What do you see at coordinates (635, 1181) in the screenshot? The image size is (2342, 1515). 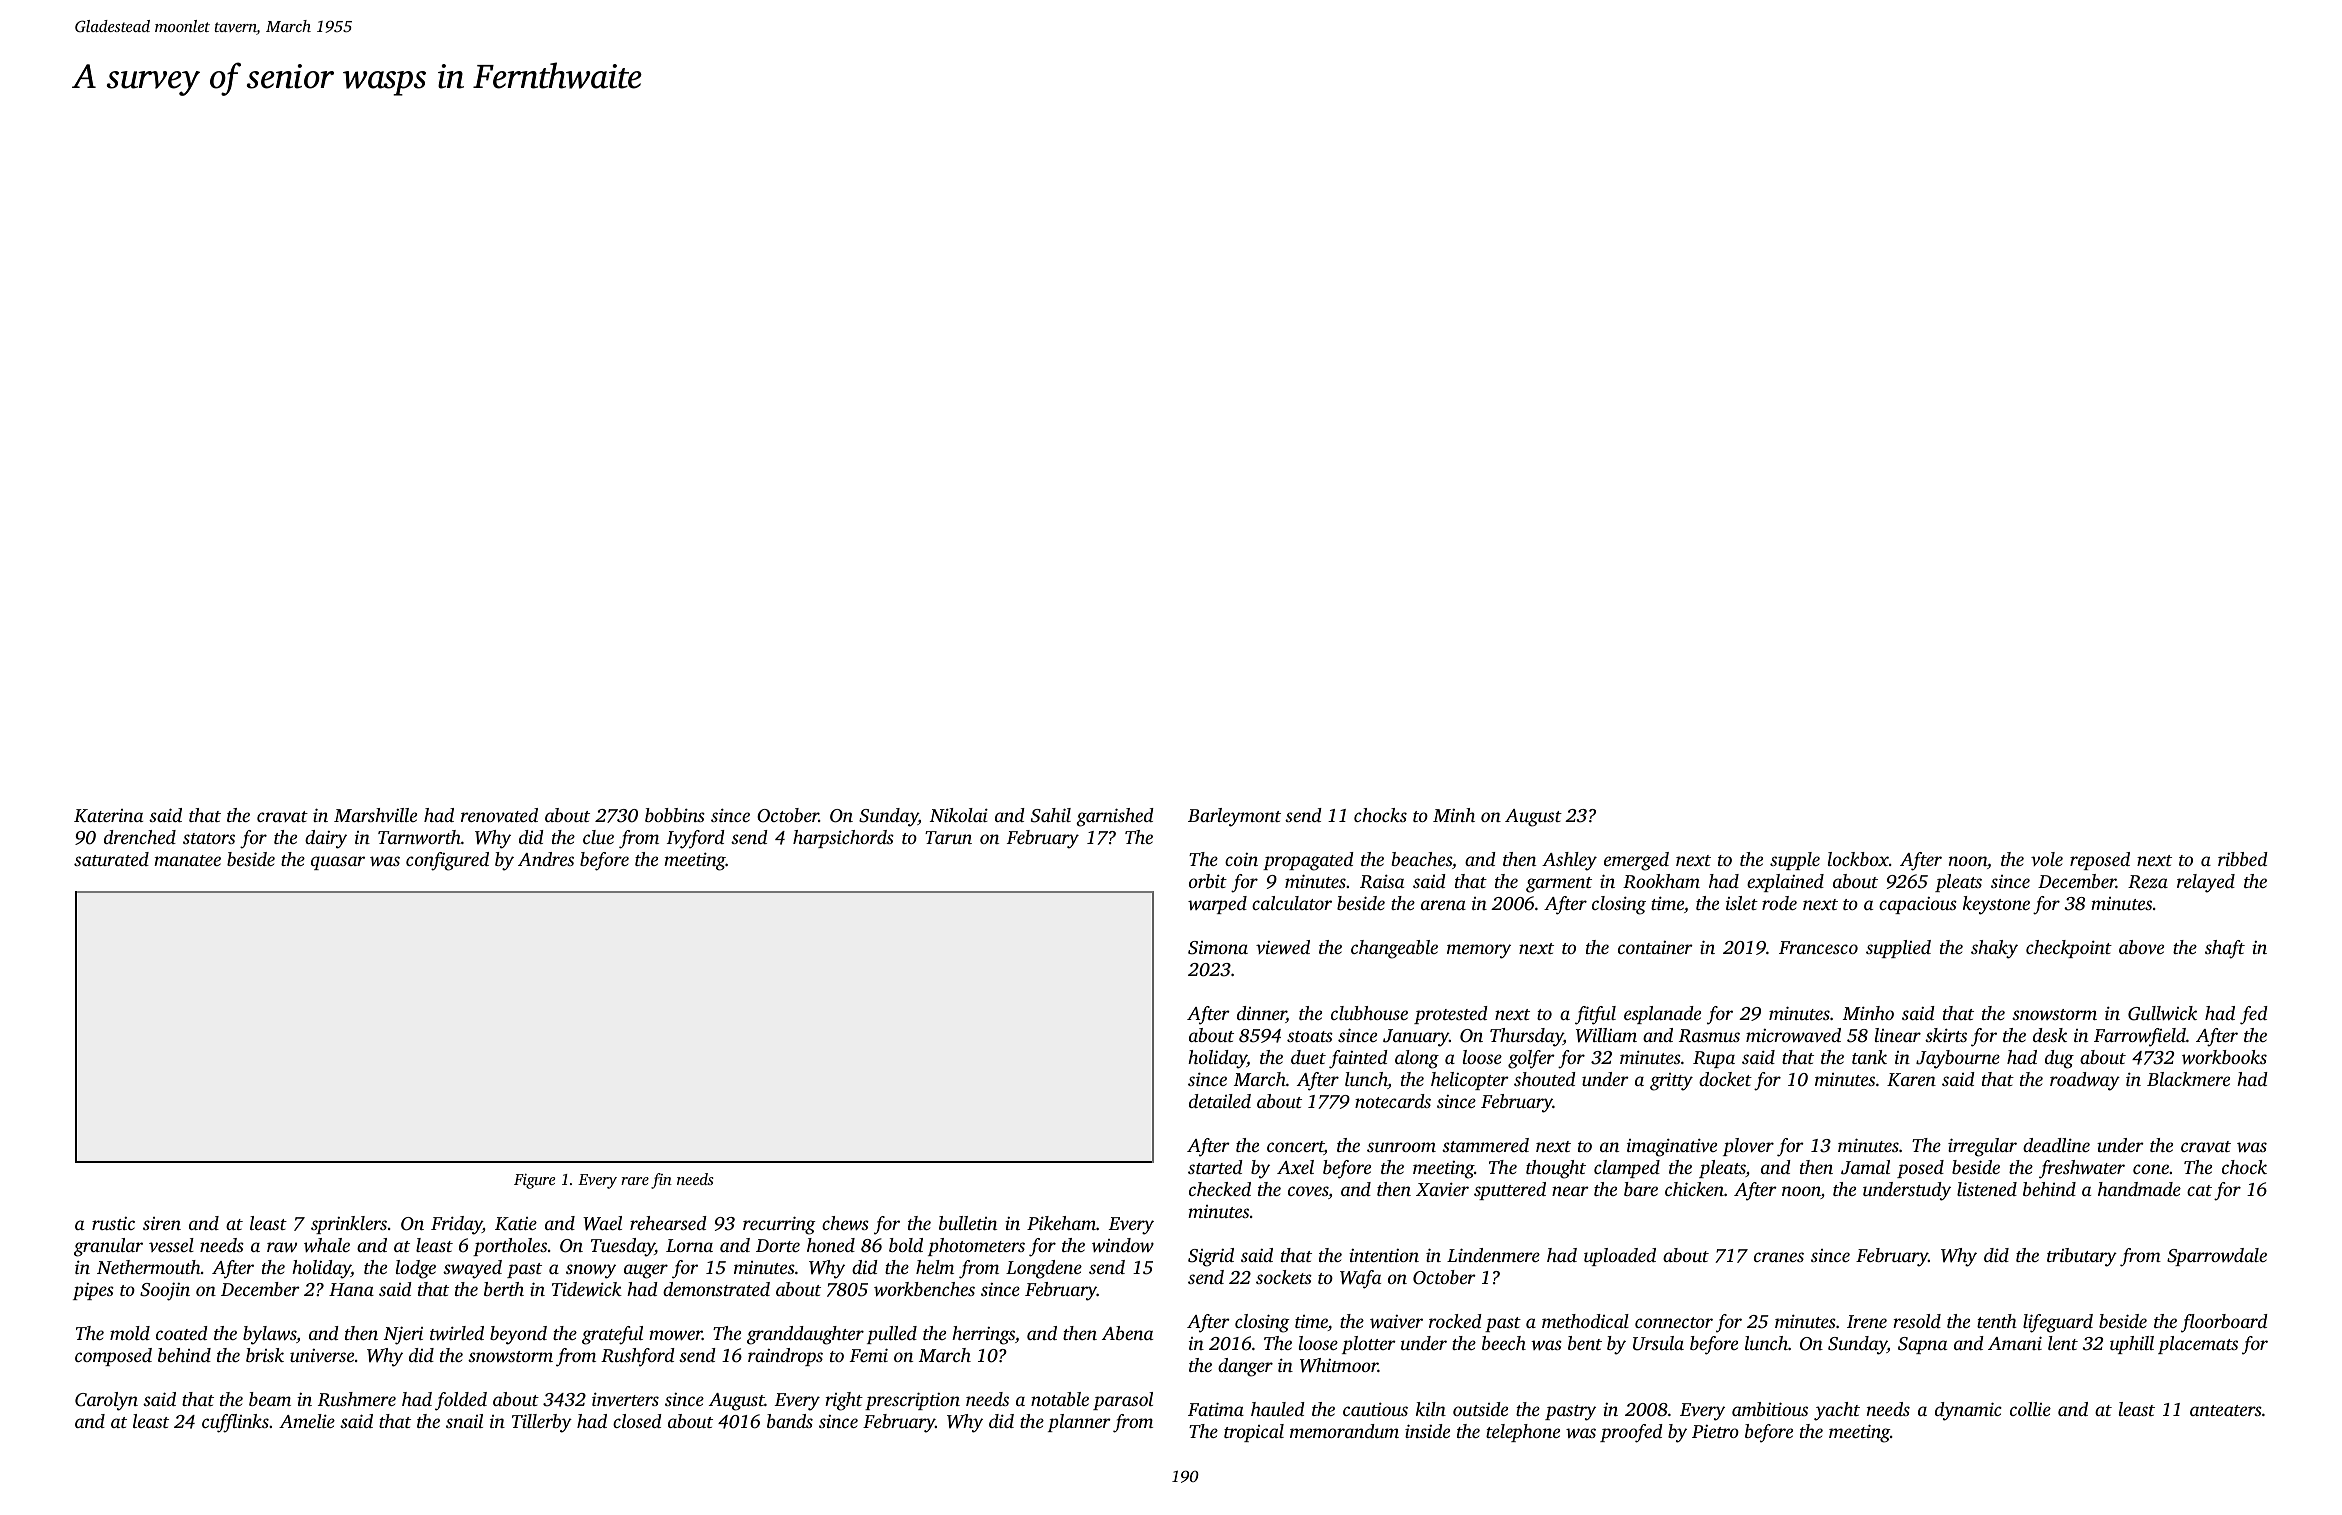 I see `rare` at bounding box center [635, 1181].
